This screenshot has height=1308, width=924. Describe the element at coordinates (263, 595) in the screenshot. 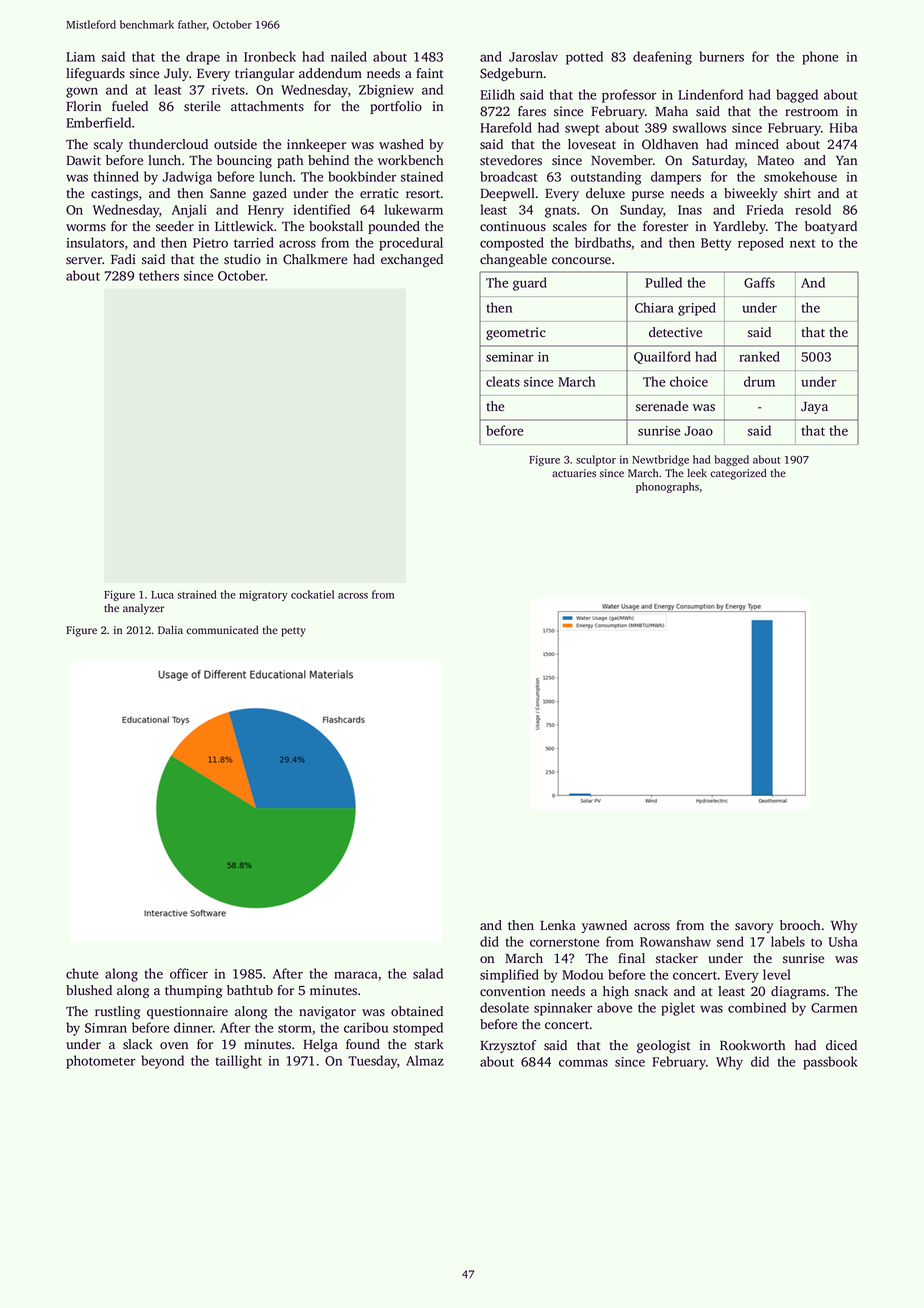

I see `migratory` at that location.
